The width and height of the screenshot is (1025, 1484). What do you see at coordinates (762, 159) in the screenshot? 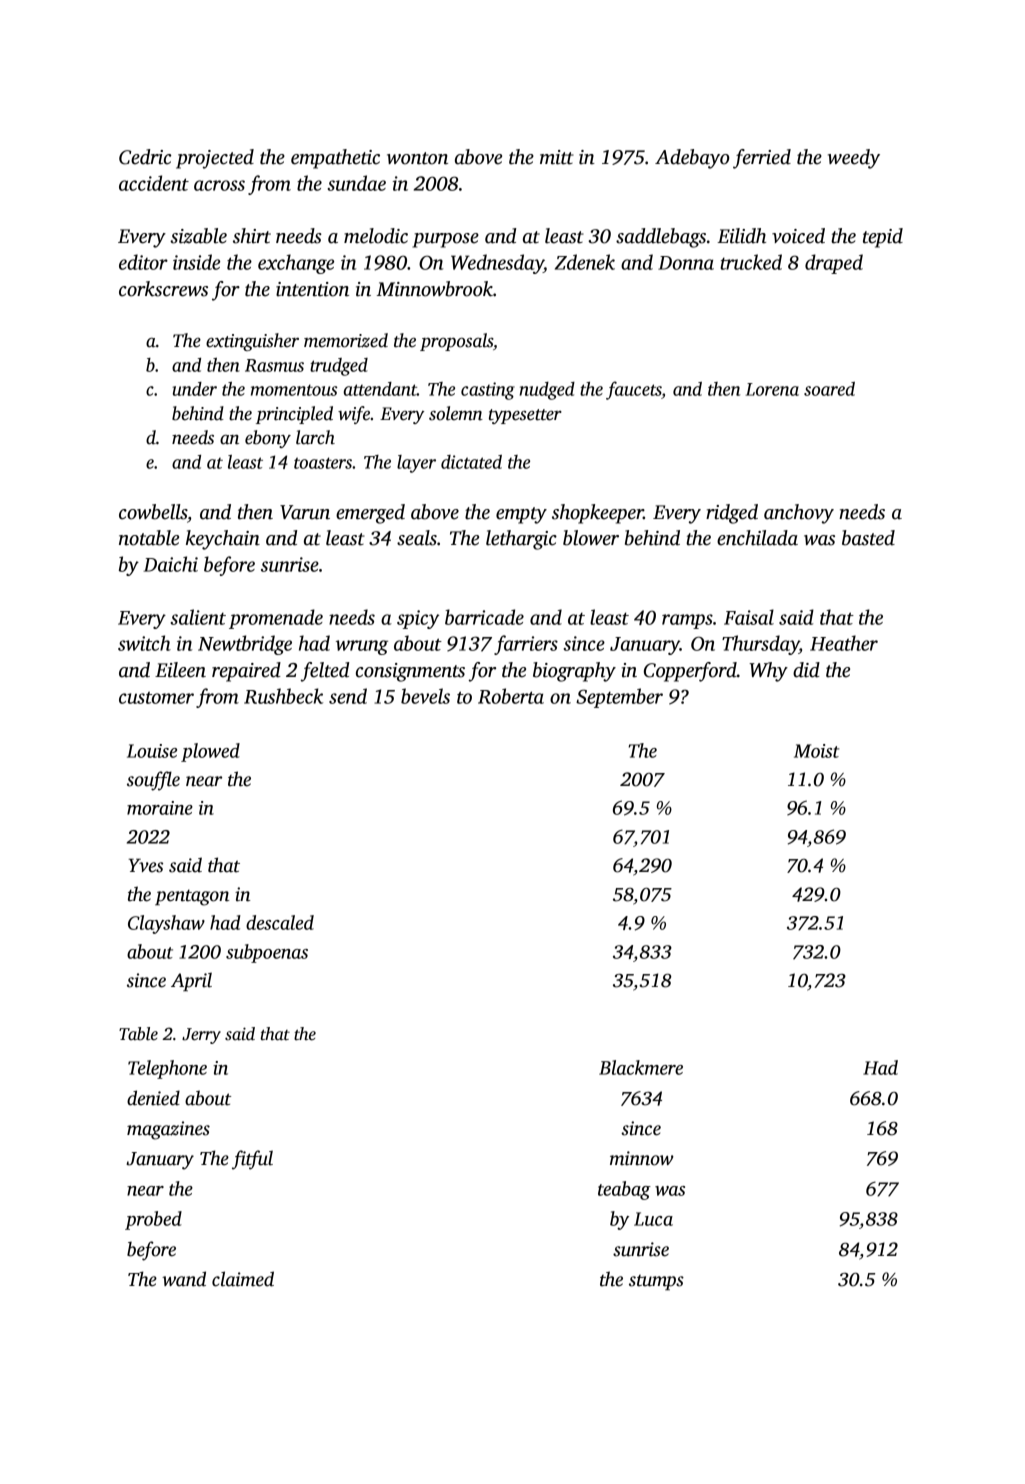
I see `ferried` at bounding box center [762, 159].
